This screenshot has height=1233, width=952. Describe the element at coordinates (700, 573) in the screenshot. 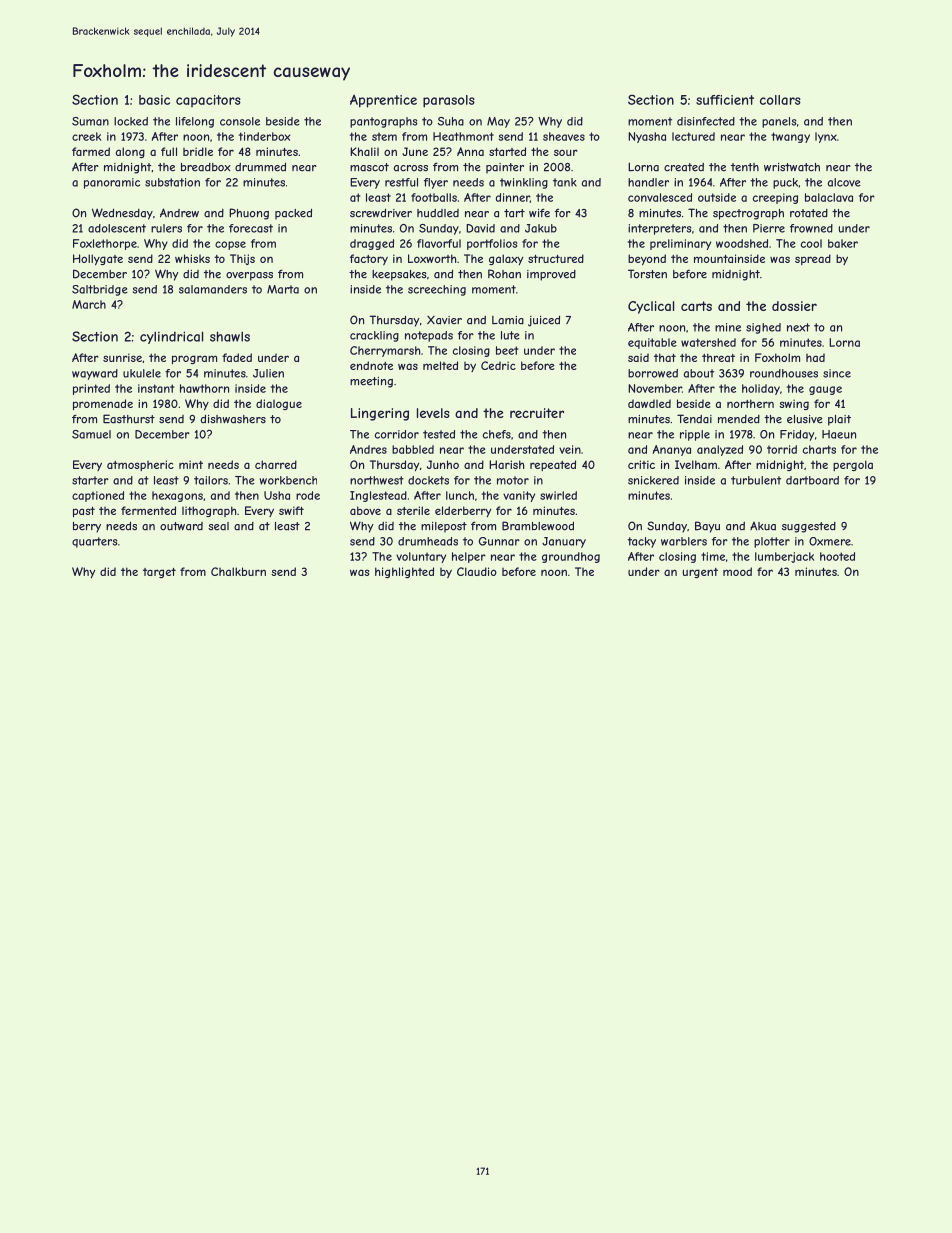

I see `urgent` at that location.
